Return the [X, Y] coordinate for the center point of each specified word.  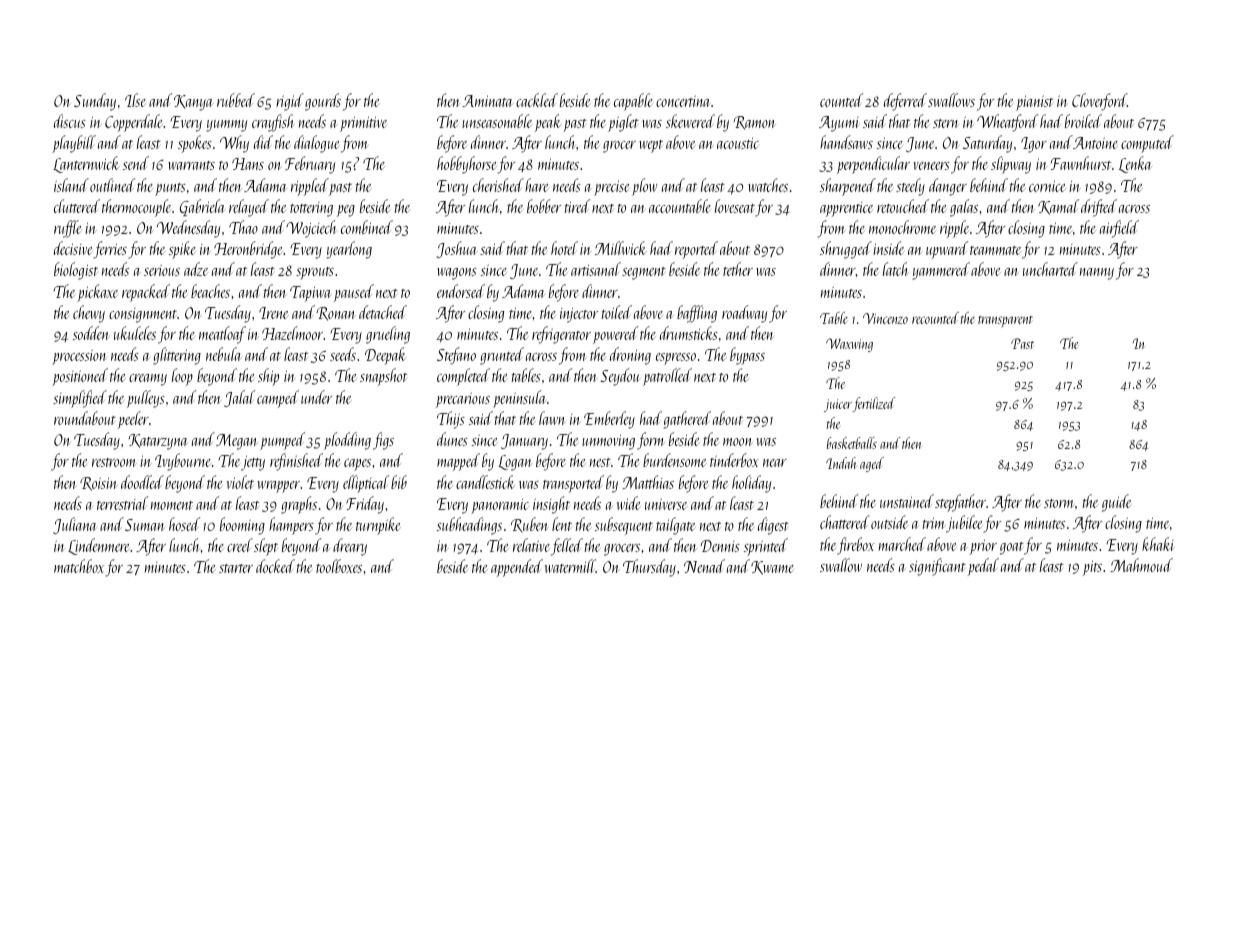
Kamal [1058, 207]
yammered [941, 271]
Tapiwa [311, 294]
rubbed [236, 100]
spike [182, 250]
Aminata [487, 101]
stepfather [960, 503]
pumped [282, 441]
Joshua [456, 249]
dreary [350, 547]
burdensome [675, 460]
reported [696, 250]
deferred [905, 102]
